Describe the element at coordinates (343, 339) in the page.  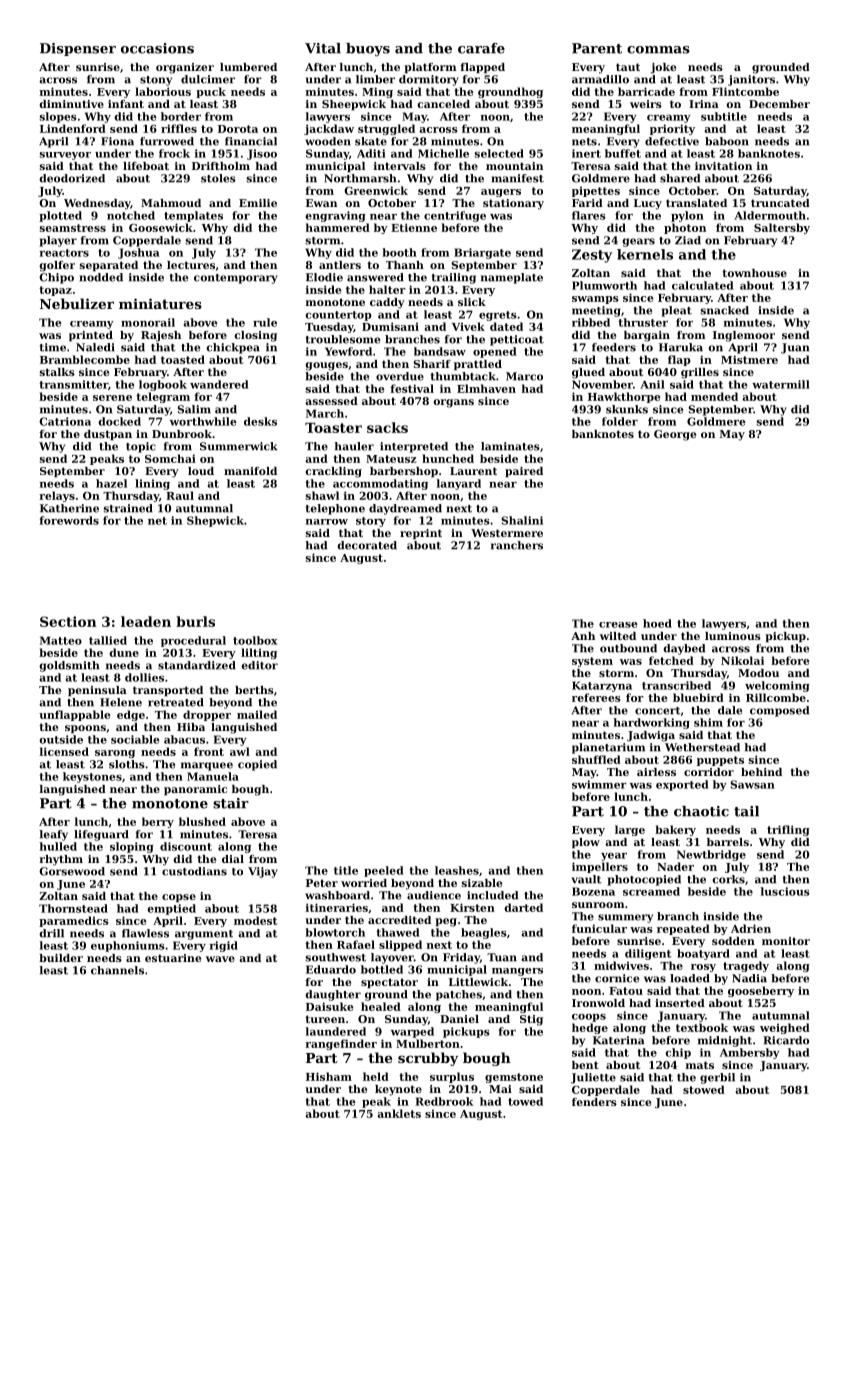
I see `troublesome` at that location.
